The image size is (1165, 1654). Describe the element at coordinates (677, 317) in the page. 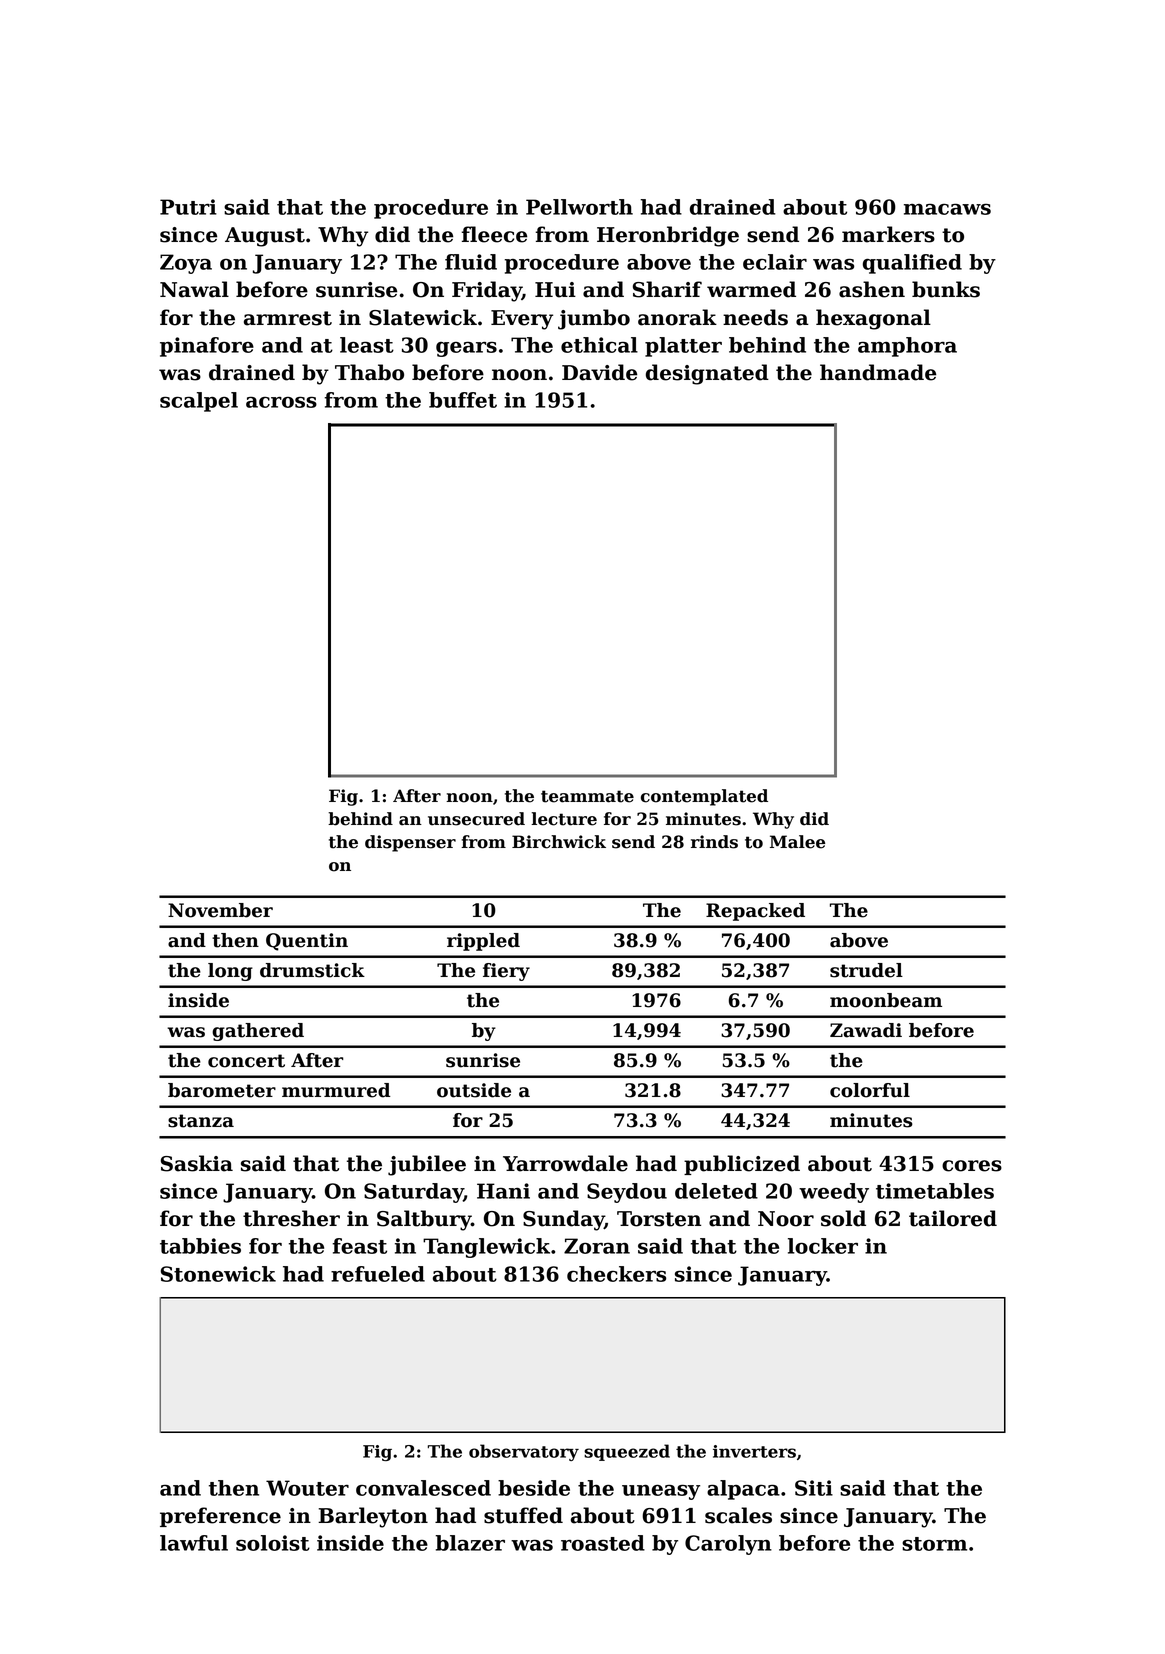

I see `anorak` at that location.
